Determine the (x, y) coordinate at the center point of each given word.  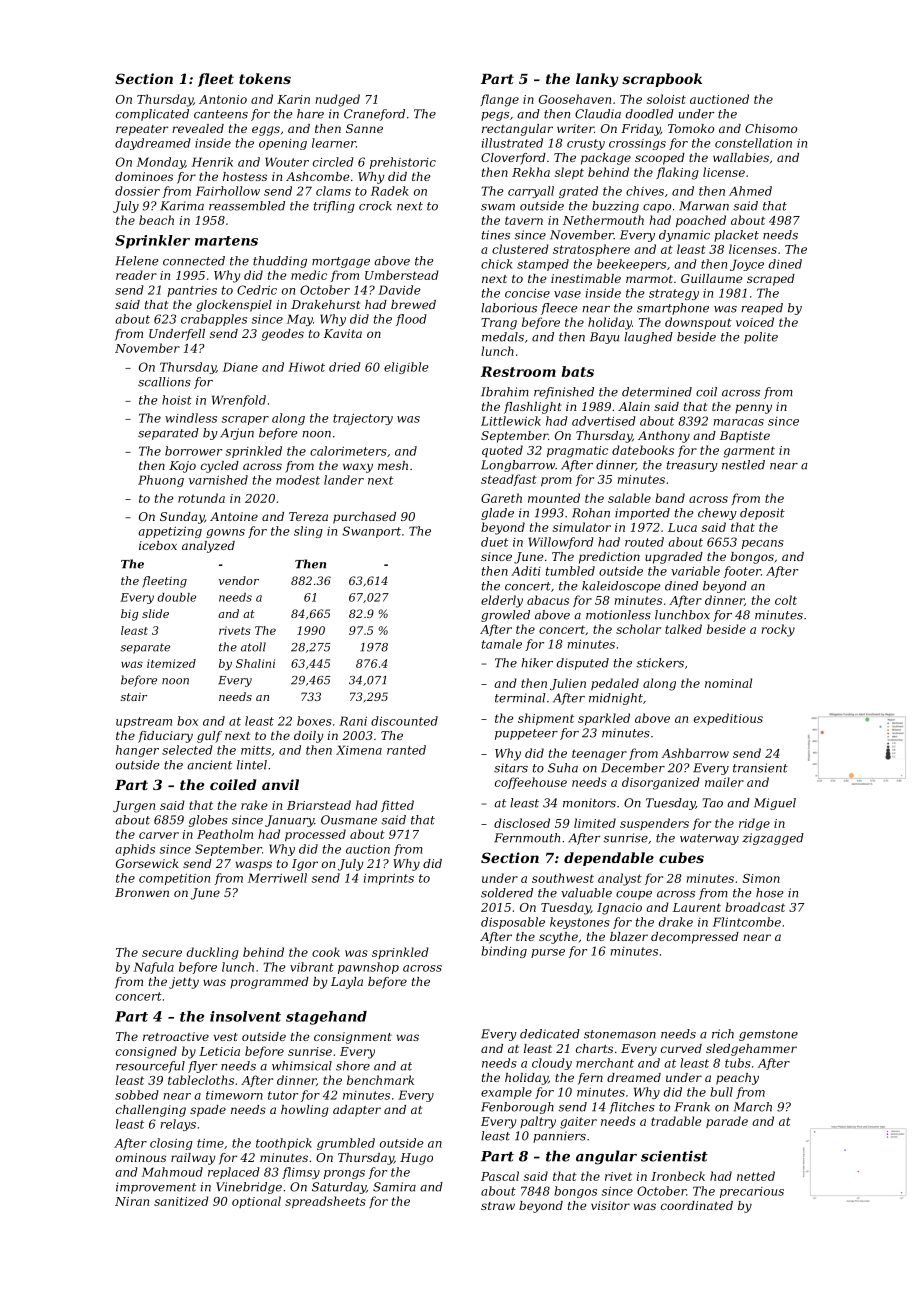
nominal (728, 683)
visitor (610, 1205)
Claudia (598, 114)
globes (208, 821)
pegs (495, 116)
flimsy (301, 1173)
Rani (353, 721)
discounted (404, 721)
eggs (266, 131)
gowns (225, 533)
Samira (394, 1187)
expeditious (728, 719)
